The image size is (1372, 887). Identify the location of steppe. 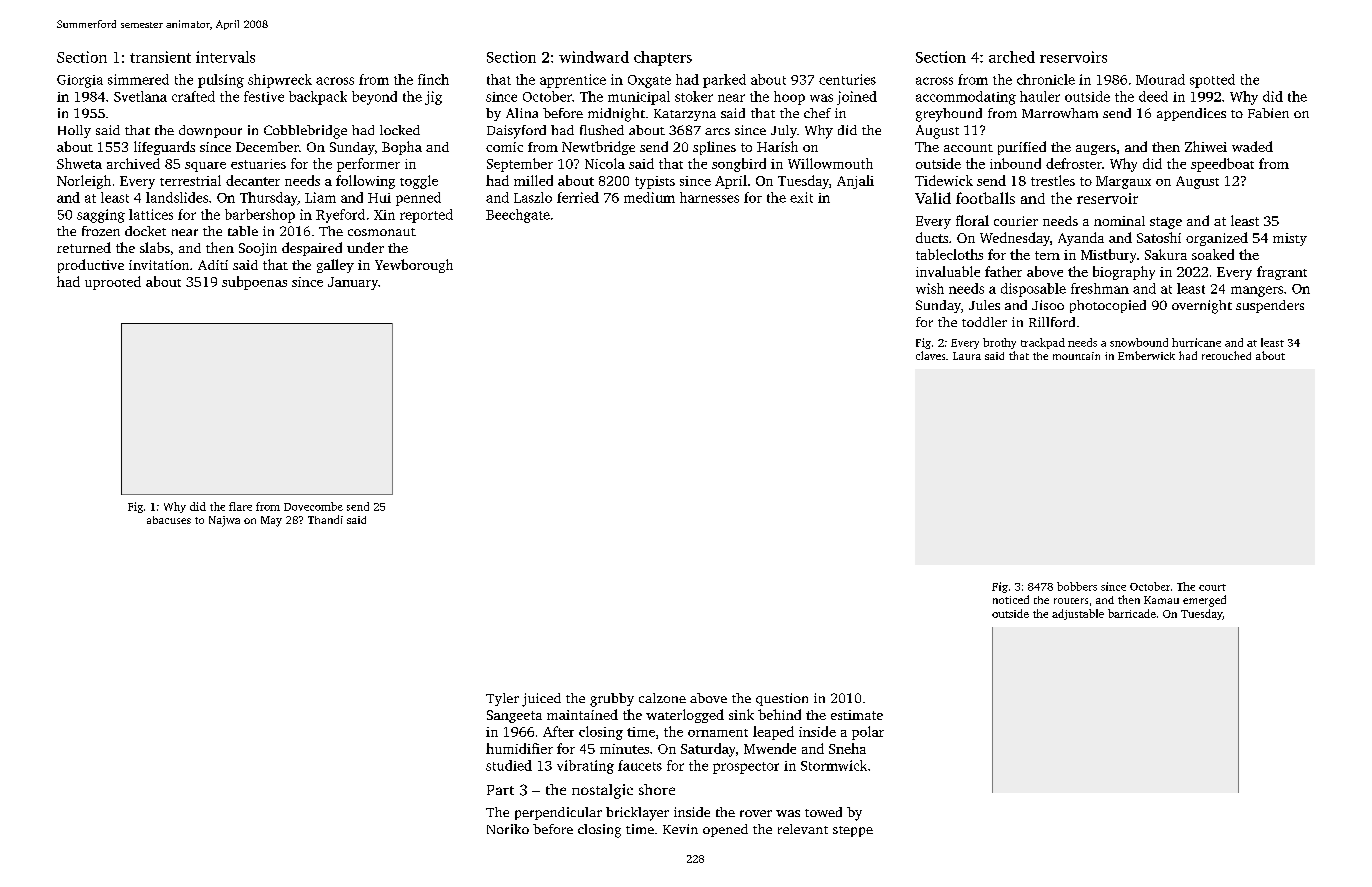
(853, 831).
